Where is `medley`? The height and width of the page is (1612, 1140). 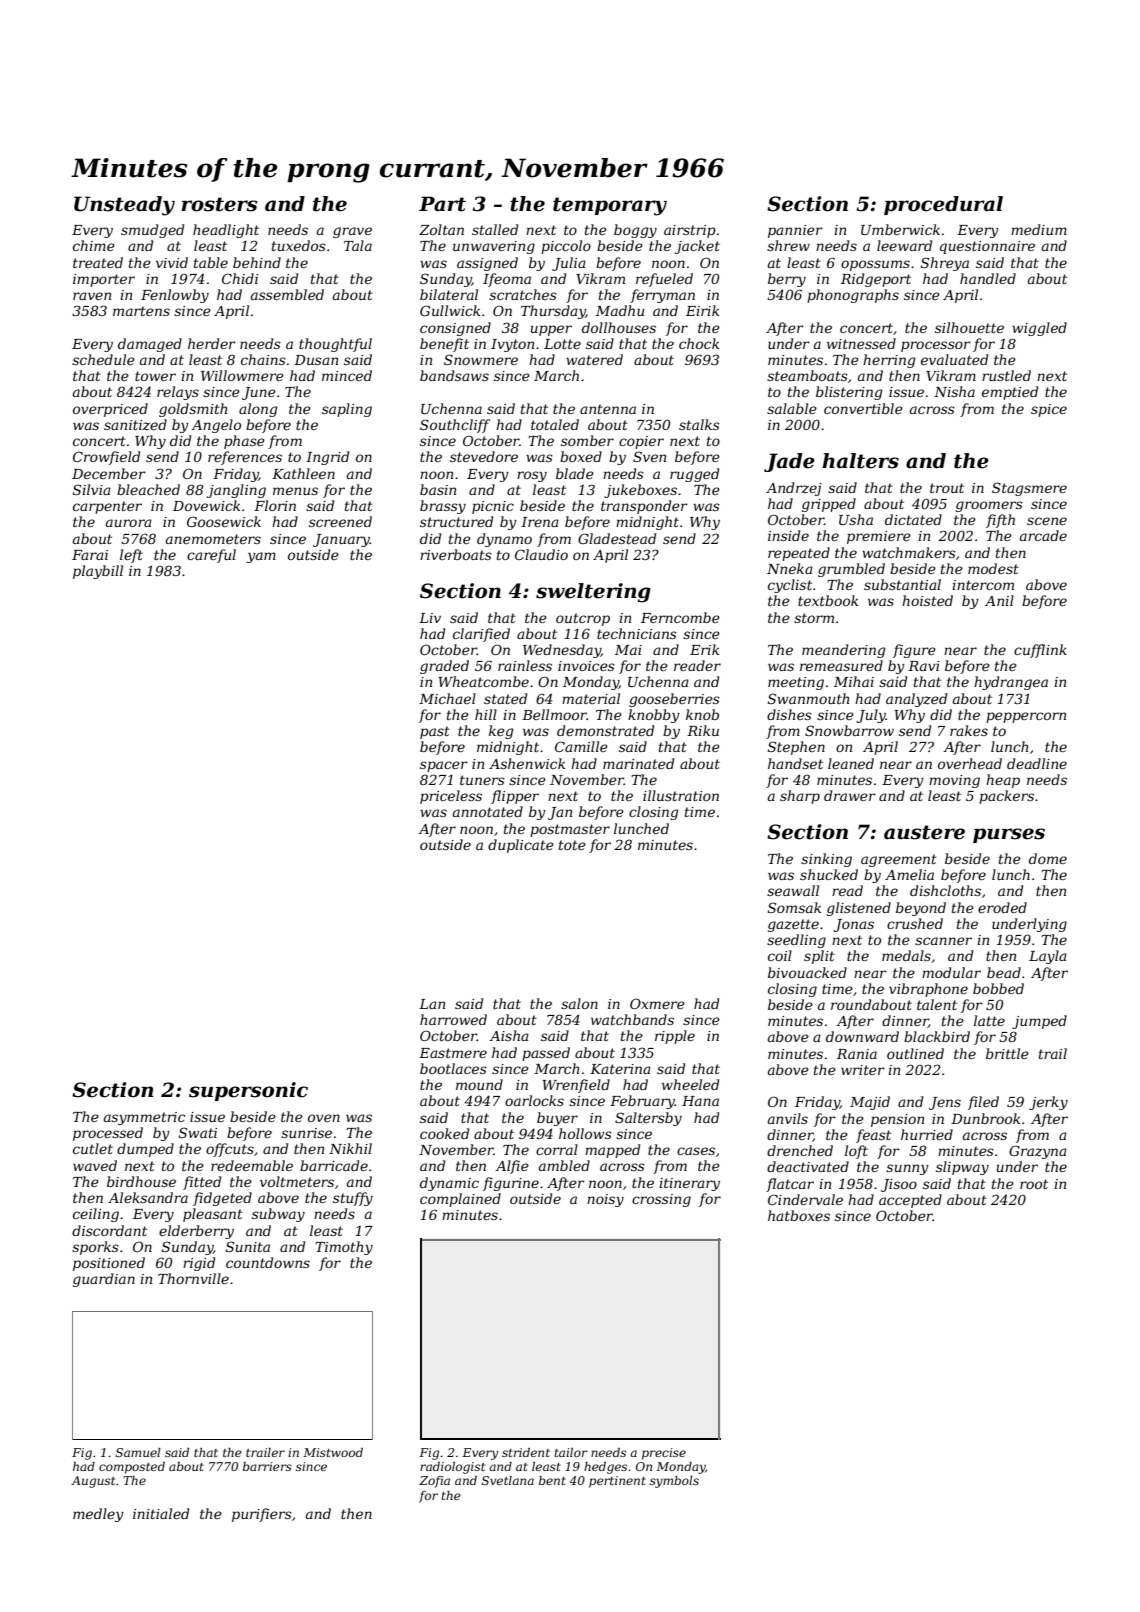
medley is located at coordinates (98, 1515).
